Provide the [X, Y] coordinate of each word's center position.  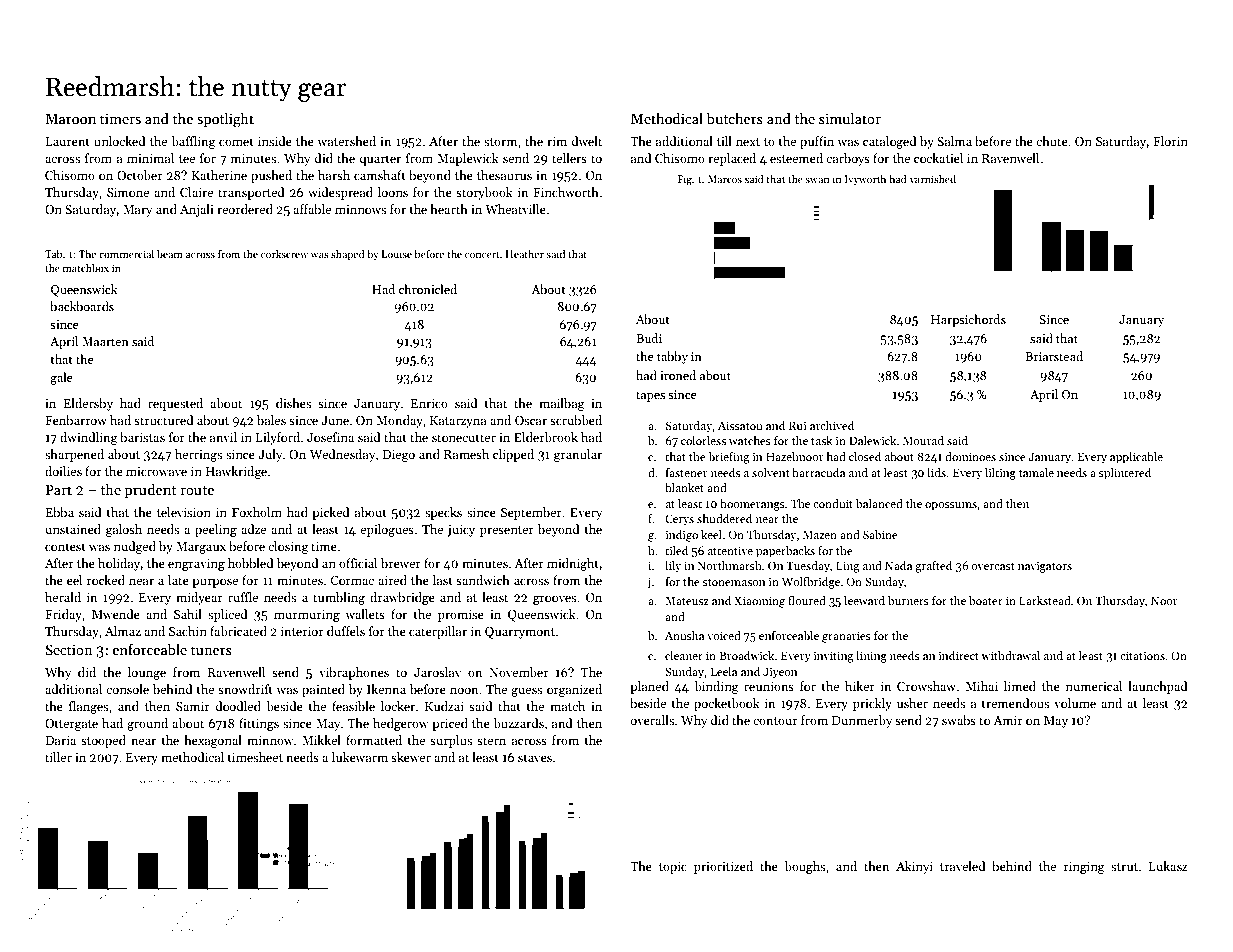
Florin [1171, 141]
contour [775, 721]
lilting [1000, 474]
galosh [124, 530]
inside [275, 141]
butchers [734, 118]
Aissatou [740, 425]
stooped [103, 741]
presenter [507, 531]
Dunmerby [862, 721]
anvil [223, 437]
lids [936, 472]
